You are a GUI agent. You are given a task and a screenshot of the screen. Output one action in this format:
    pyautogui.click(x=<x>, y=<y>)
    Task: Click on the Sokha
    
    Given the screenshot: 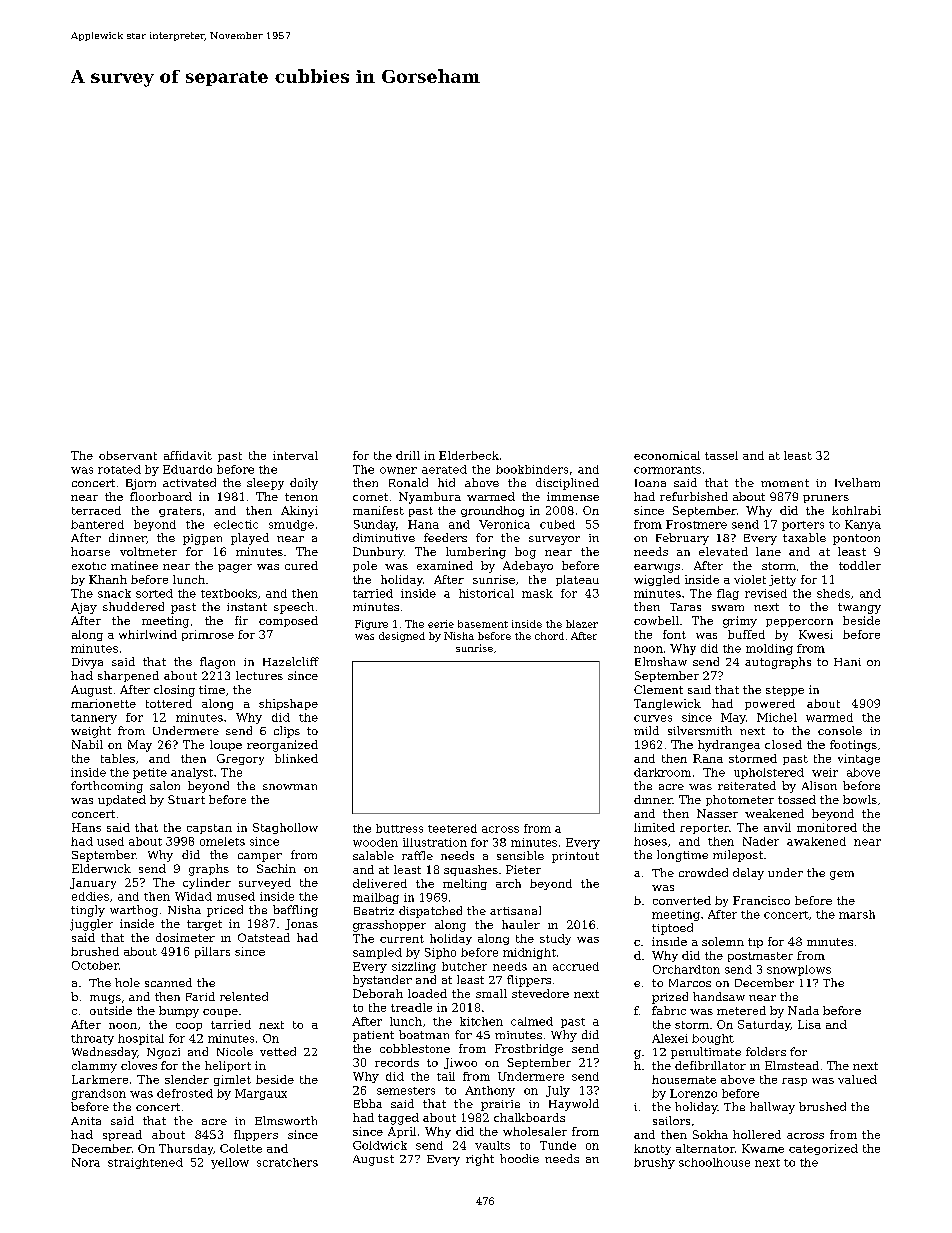 What is the action you would take?
    pyautogui.click(x=710, y=1134)
